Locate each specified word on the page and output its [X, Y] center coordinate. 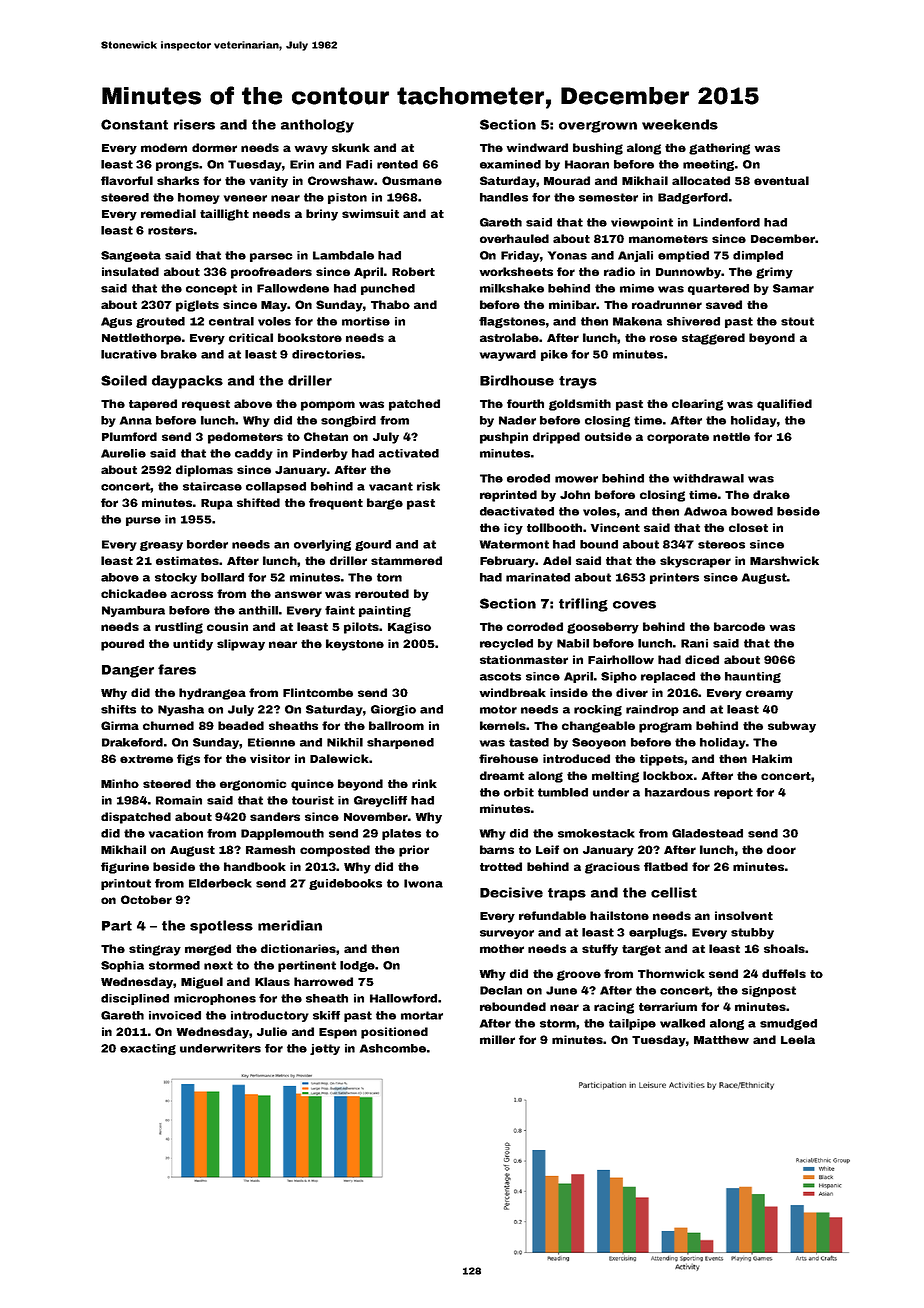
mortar [422, 1015]
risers [194, 124]
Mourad [567, 180]
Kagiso [409, 628]
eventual [781, 180]
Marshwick [784, 560]
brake [179, 354]
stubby [752, 933]
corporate [678, 438]
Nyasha [181, 710]
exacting [148, 1049]
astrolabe [510, 337]
